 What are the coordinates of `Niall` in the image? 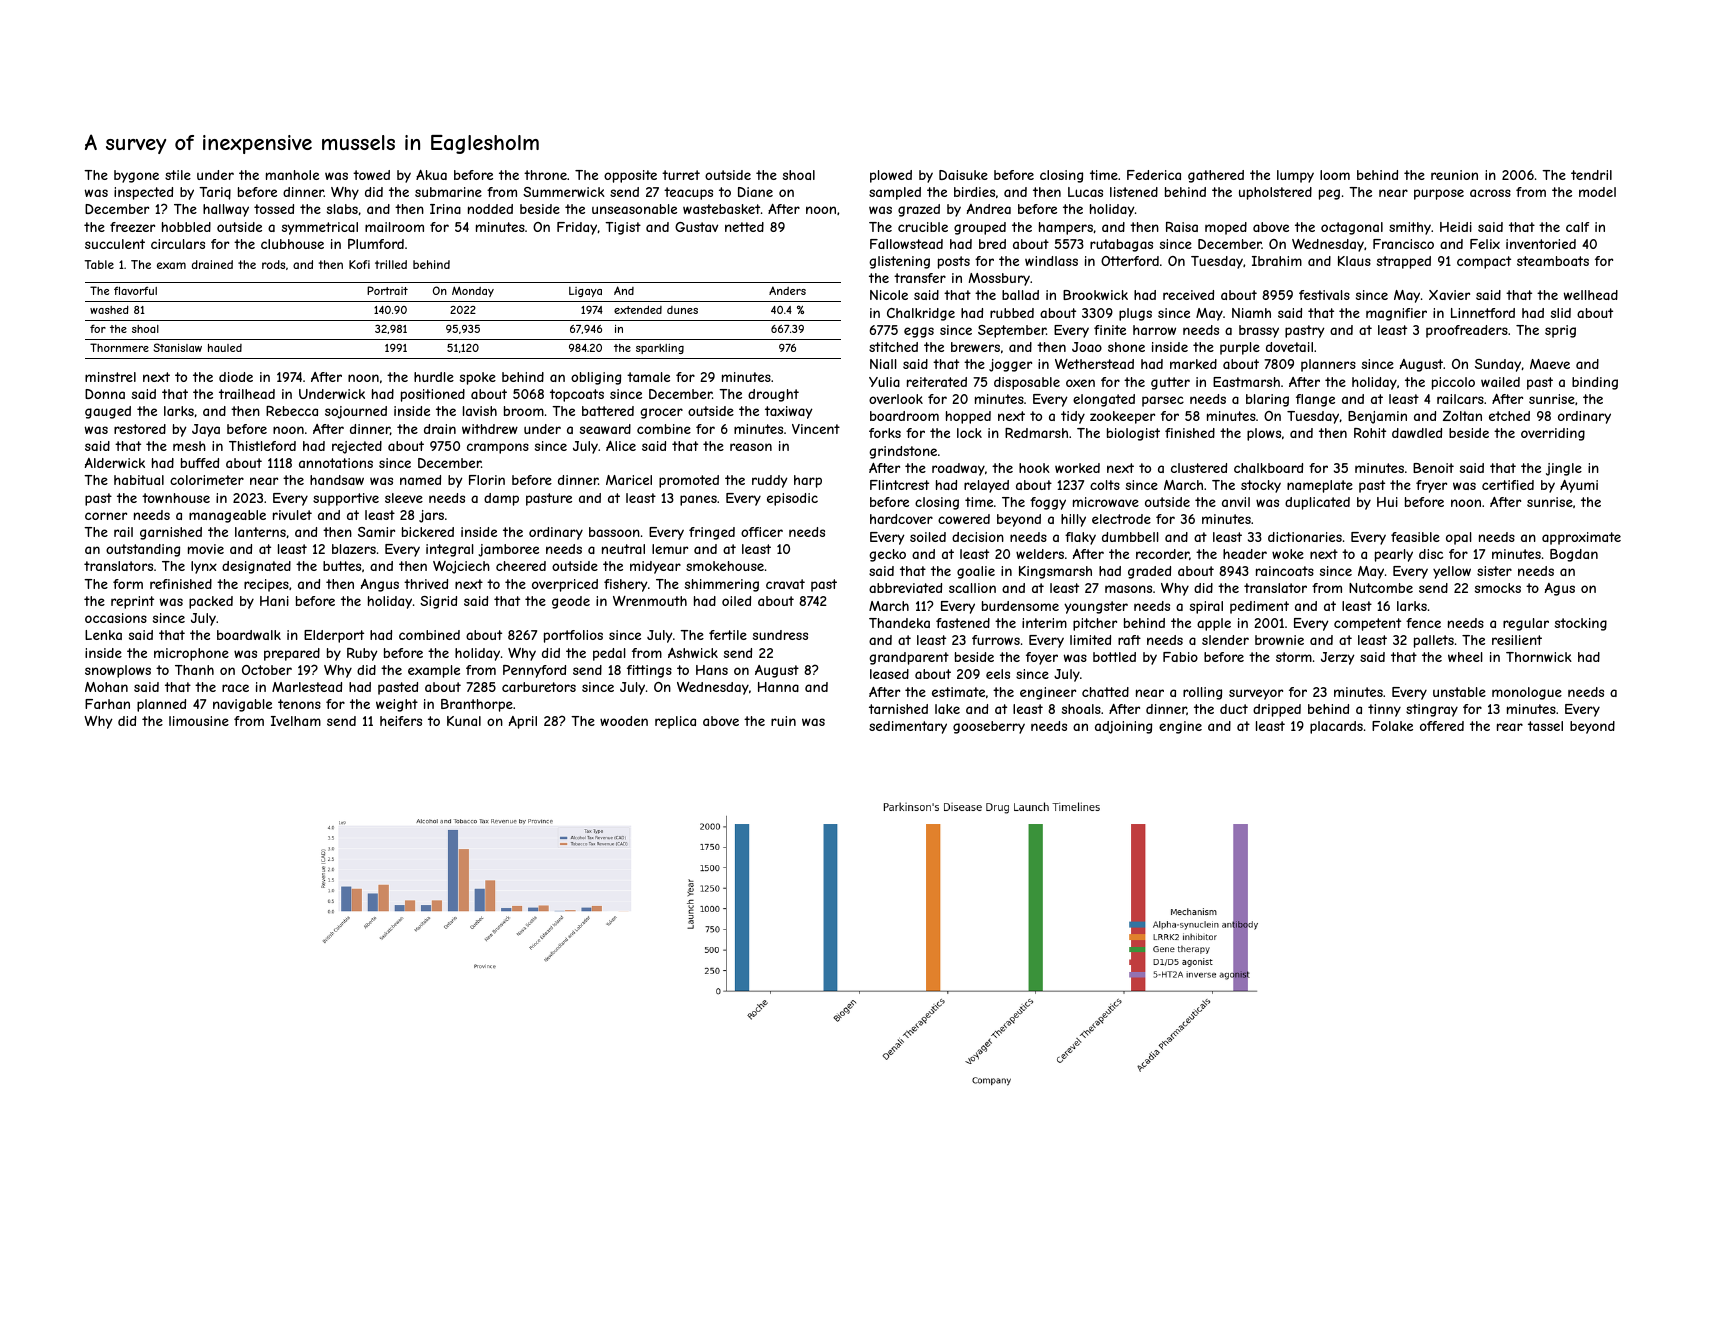 It's located at (883, 364).
